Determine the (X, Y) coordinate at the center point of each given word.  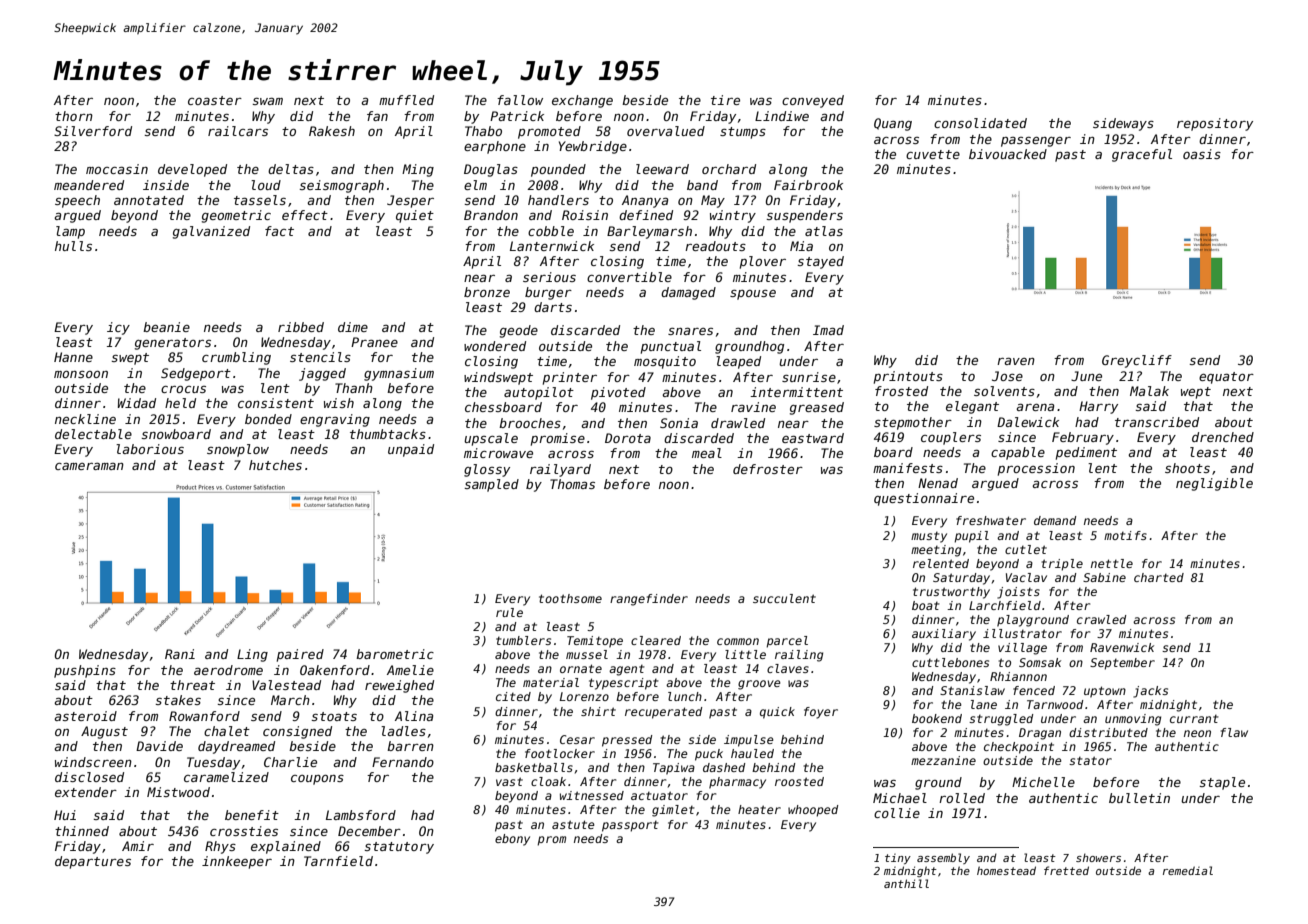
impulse (749, 741)
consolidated (980, 123)
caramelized (226, 777)
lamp (70, 232)
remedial (1188, 870)
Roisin (585, 215)
